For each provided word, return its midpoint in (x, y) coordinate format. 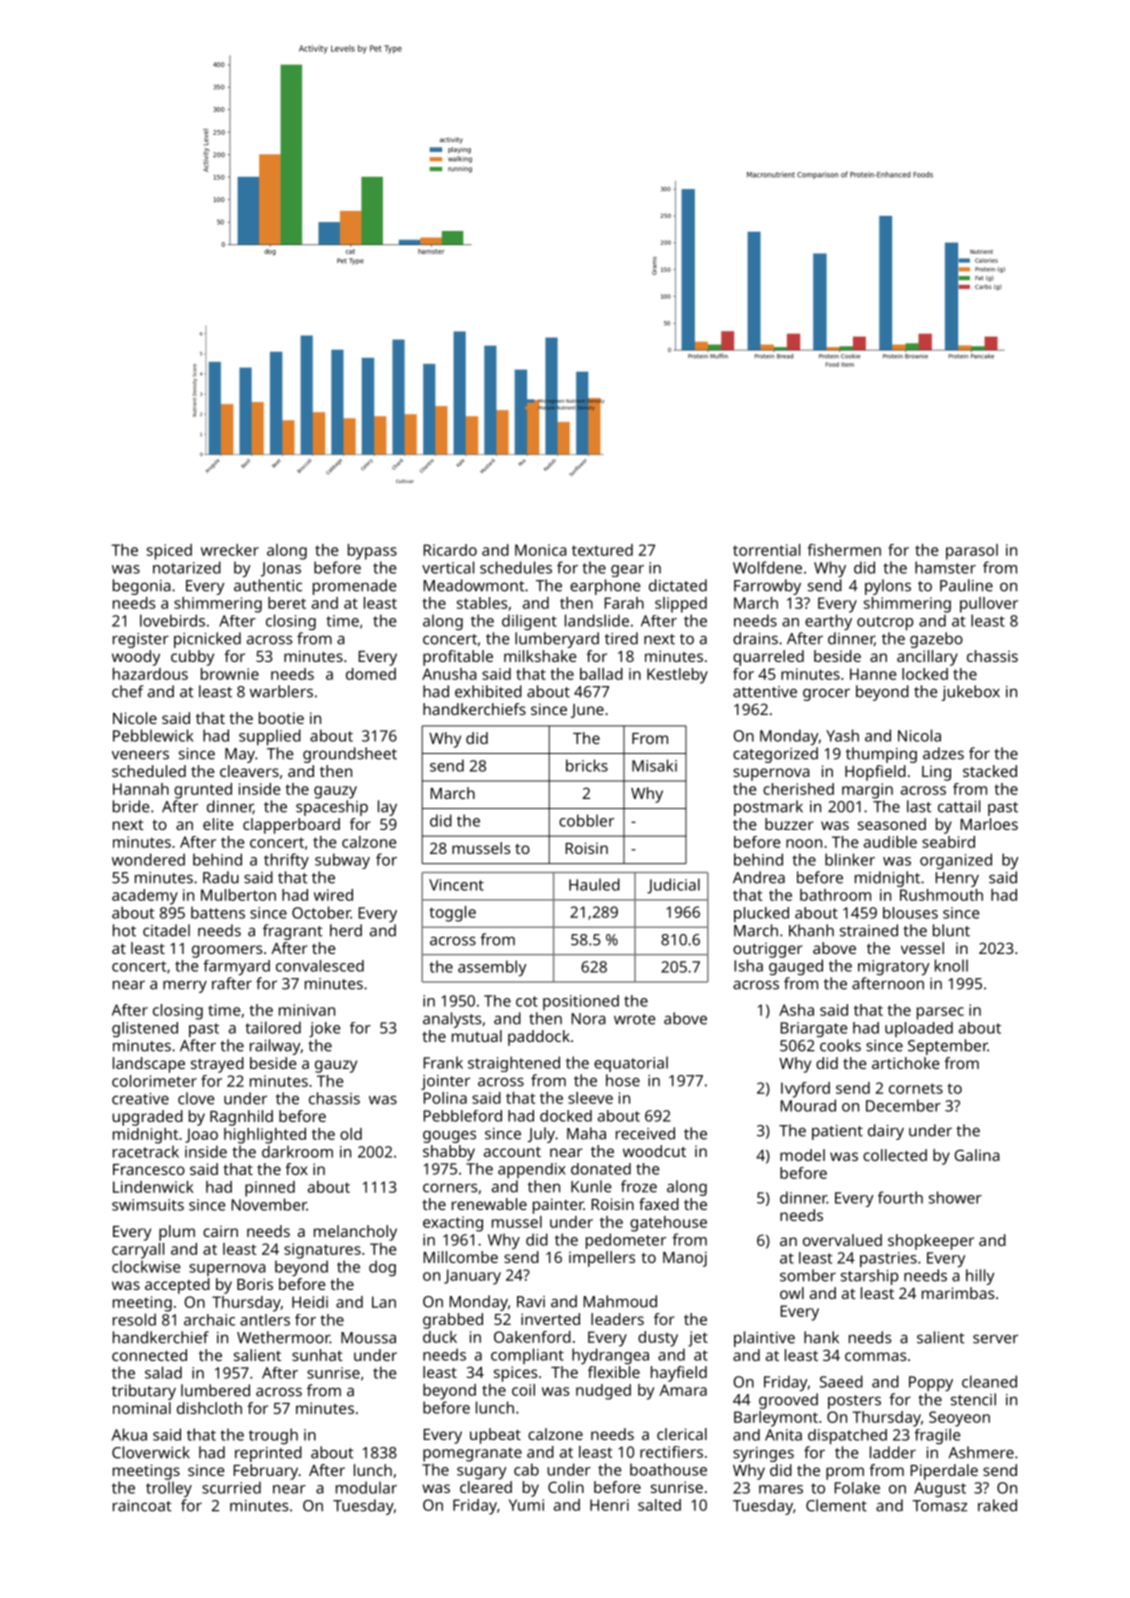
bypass (372, 552)
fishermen (844, 550)
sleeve (590, 1098)
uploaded (919, 1029)
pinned (270, 1189)
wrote (635, 1019)
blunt (951, 930)
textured (602, 550)
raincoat (142, 1506)
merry (185, 986)
